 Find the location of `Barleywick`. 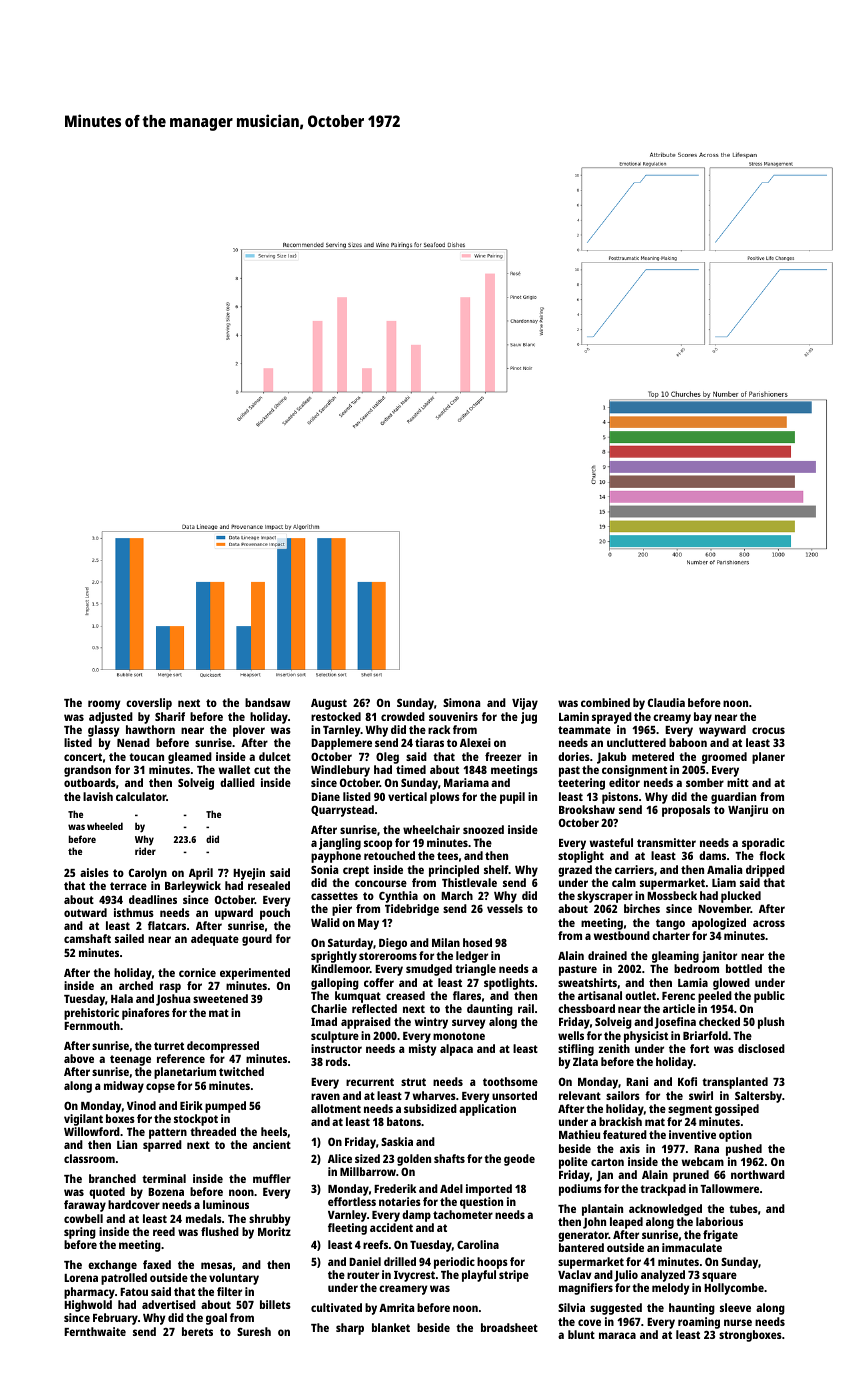

Barleywick is located at coordinates (193, 887).
